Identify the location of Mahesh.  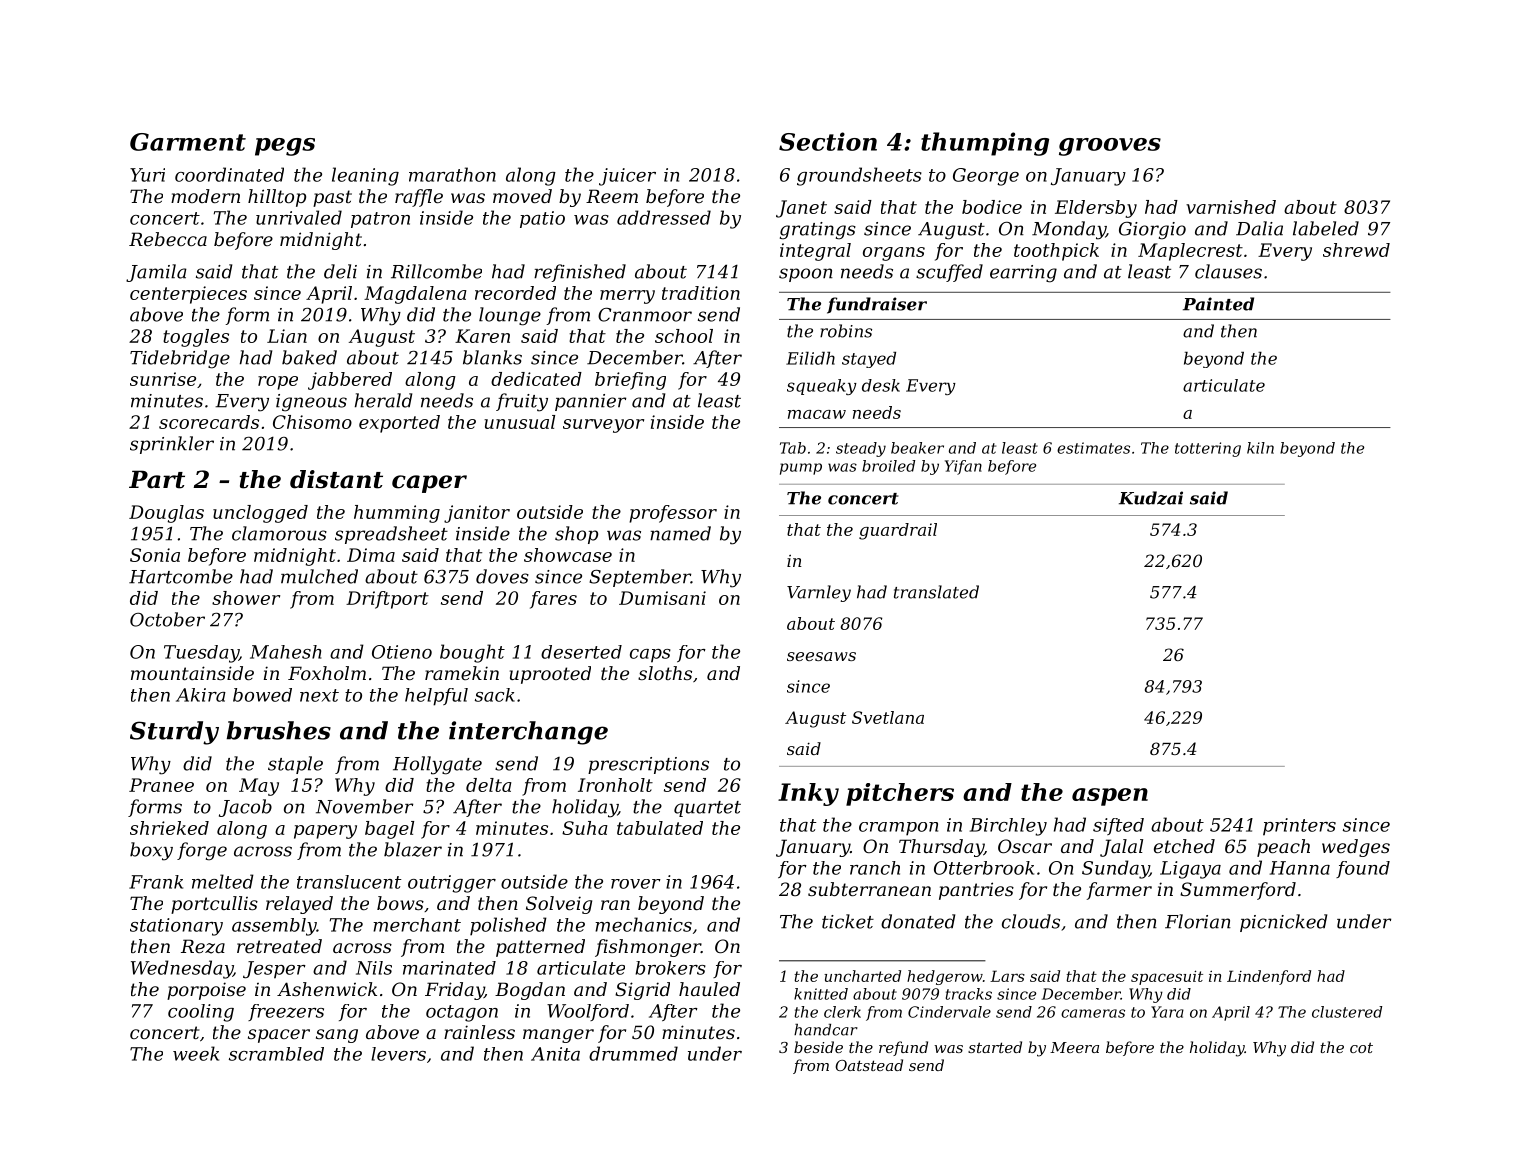
(285, 652).
